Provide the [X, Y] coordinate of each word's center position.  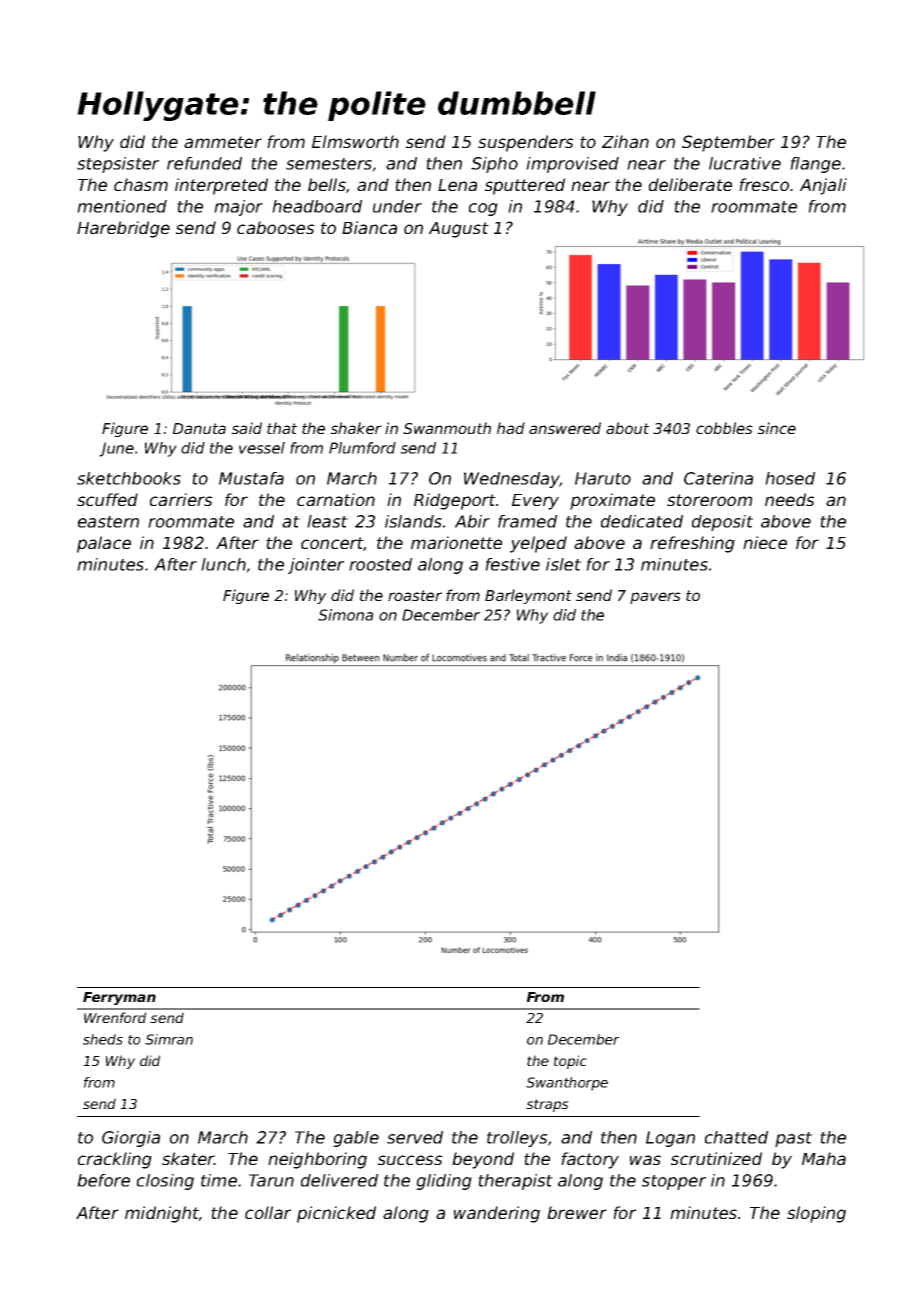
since [776, 428]
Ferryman [119, 998]
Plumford [362, 448]
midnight [162, 1214]
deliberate [690, 184]
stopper [674, 1182]
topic [570, 1062]
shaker [356, 428]
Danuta [199, 428]
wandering [497, 1214]
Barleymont [528, 596]
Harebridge [123, 229]
